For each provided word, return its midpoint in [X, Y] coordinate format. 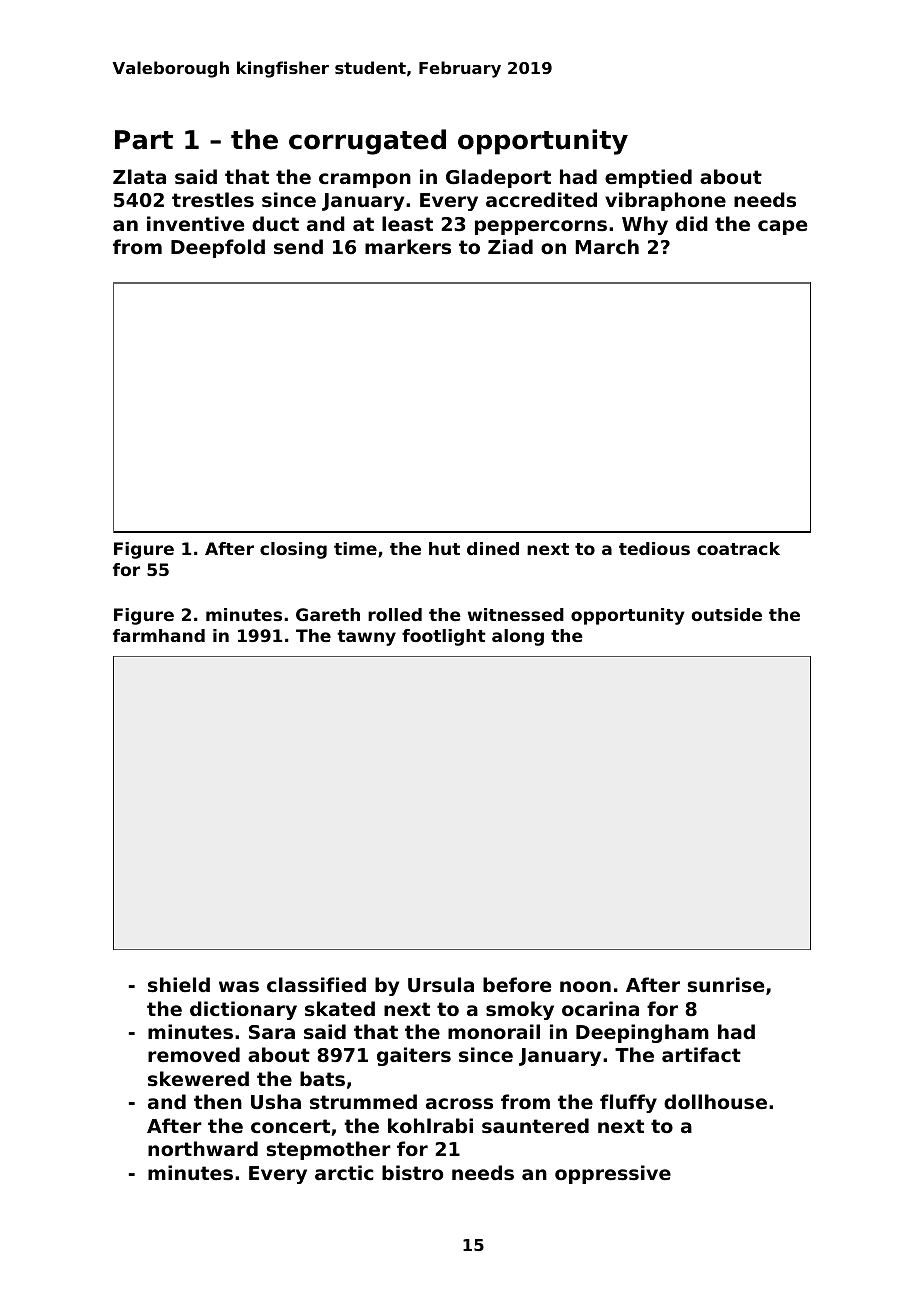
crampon [365, 180]
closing [293, 550]
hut [444, 548]
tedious [654, 548]
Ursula [441, 984]
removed [194, 1054]
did [692, 223]
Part [144, 140]
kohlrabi [430, 1125]
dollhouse [715, 1101]
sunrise [726, 985]
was [239, 986]
